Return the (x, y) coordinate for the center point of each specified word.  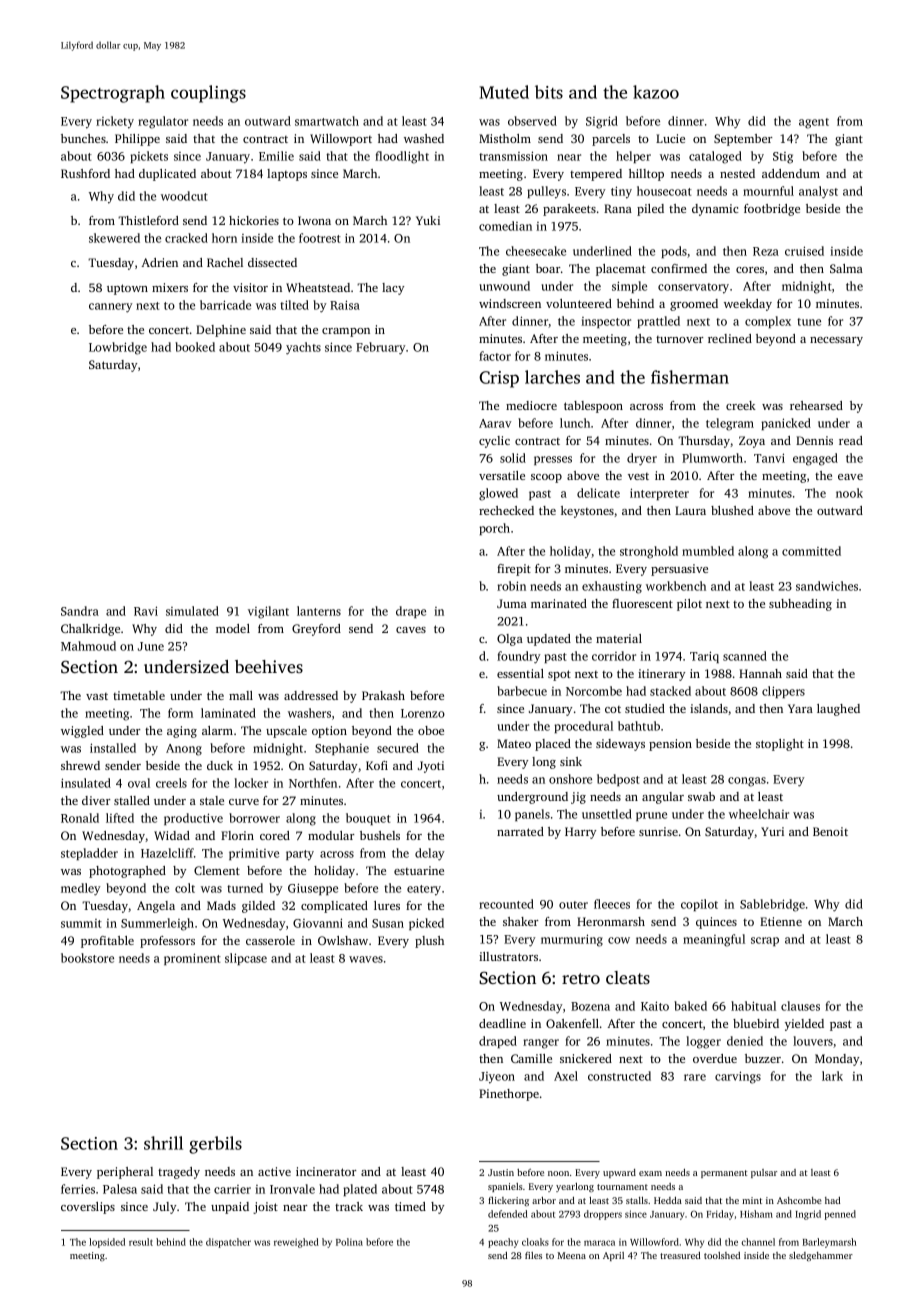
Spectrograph (113, 94)
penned (840, 1215)
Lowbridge (118, 348)
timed (410, 1206)
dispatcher (228, 1243)
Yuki (428, 220)
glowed (498, 494)
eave (850, 477)
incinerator (326, 1171)
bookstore (87, 958)
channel (758, 1242)
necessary (836, 341)
